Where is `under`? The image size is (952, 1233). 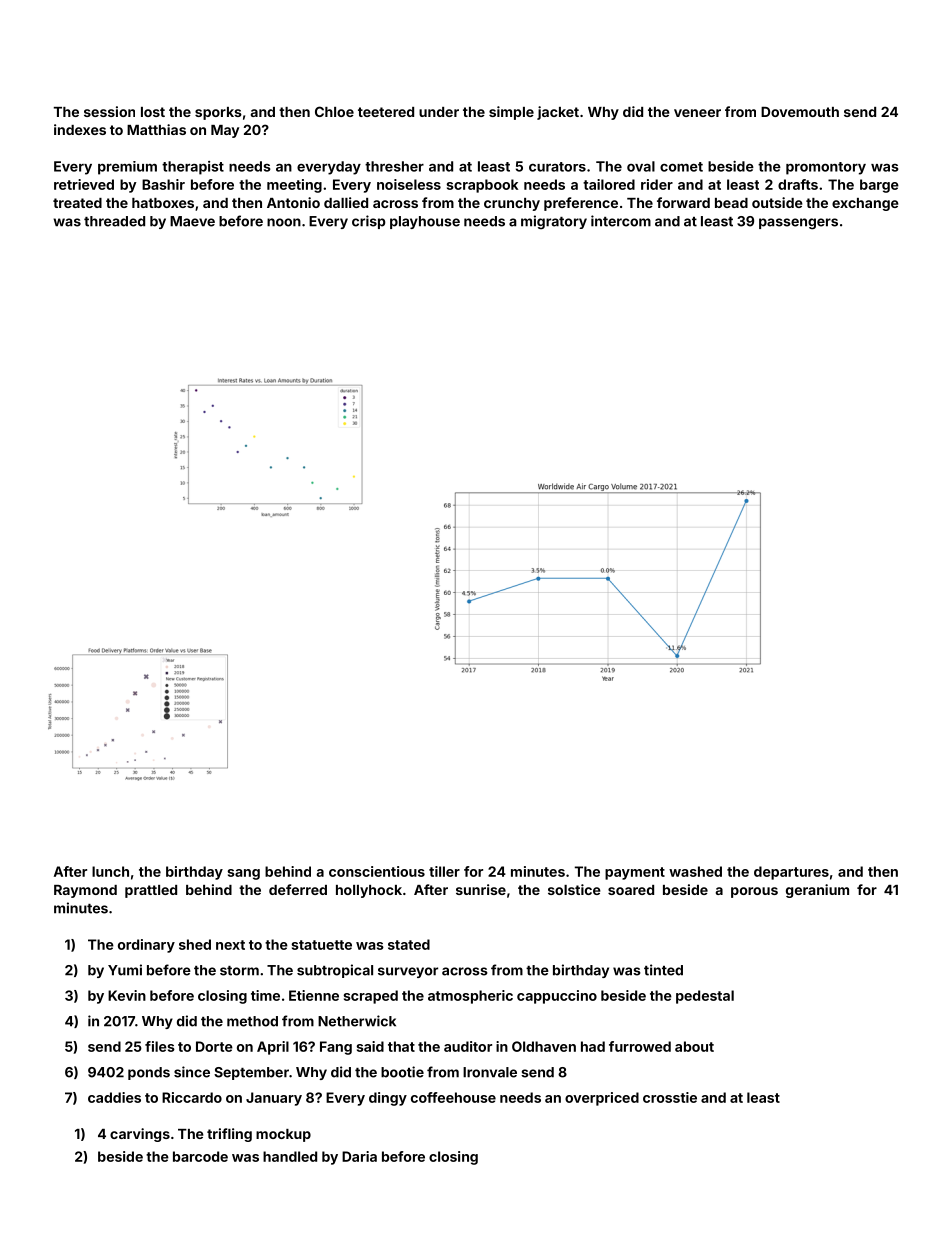
under is located at coordinates (439, 112).
